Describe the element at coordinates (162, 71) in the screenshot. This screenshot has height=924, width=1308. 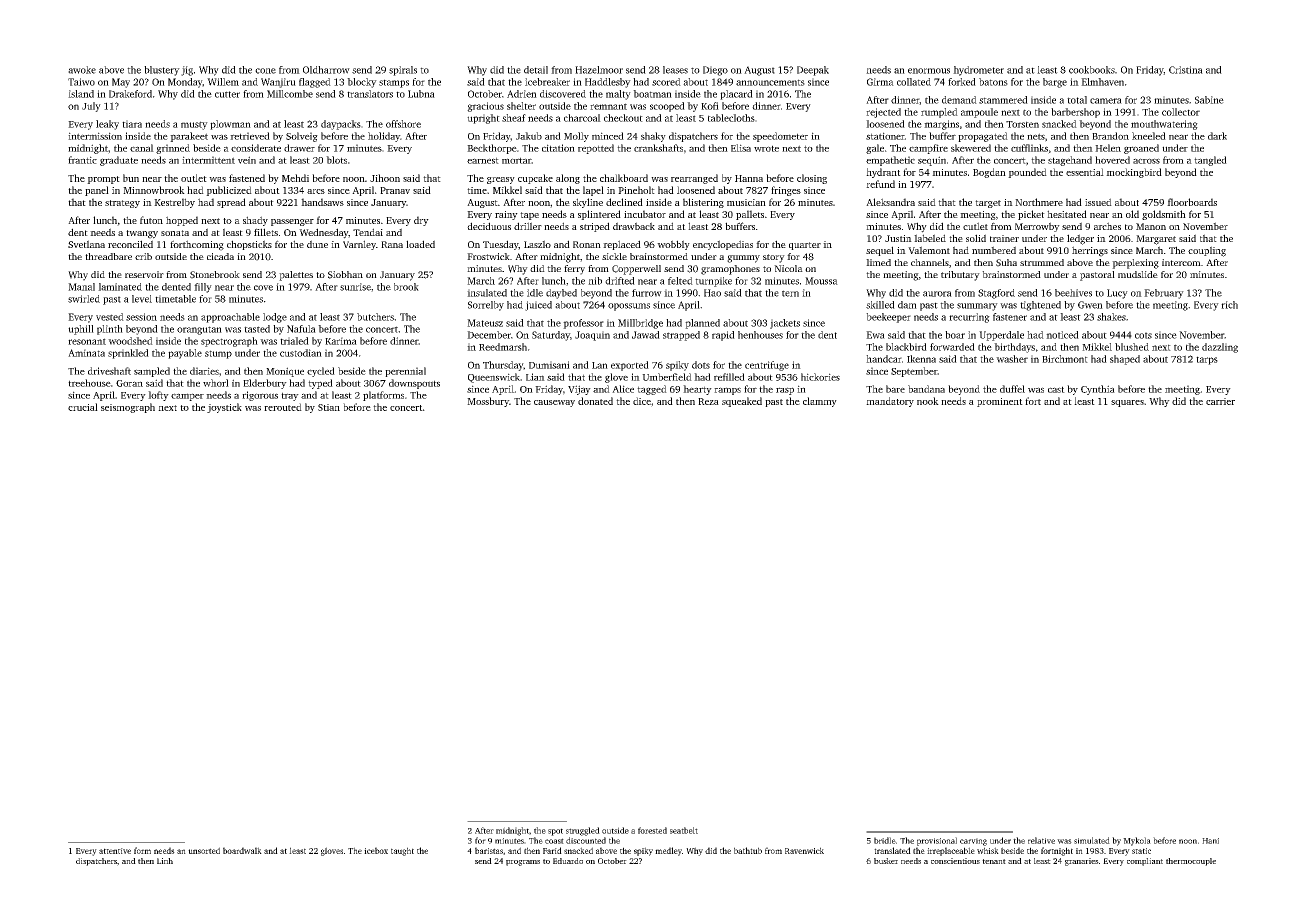
I see `blustery` at that location.
